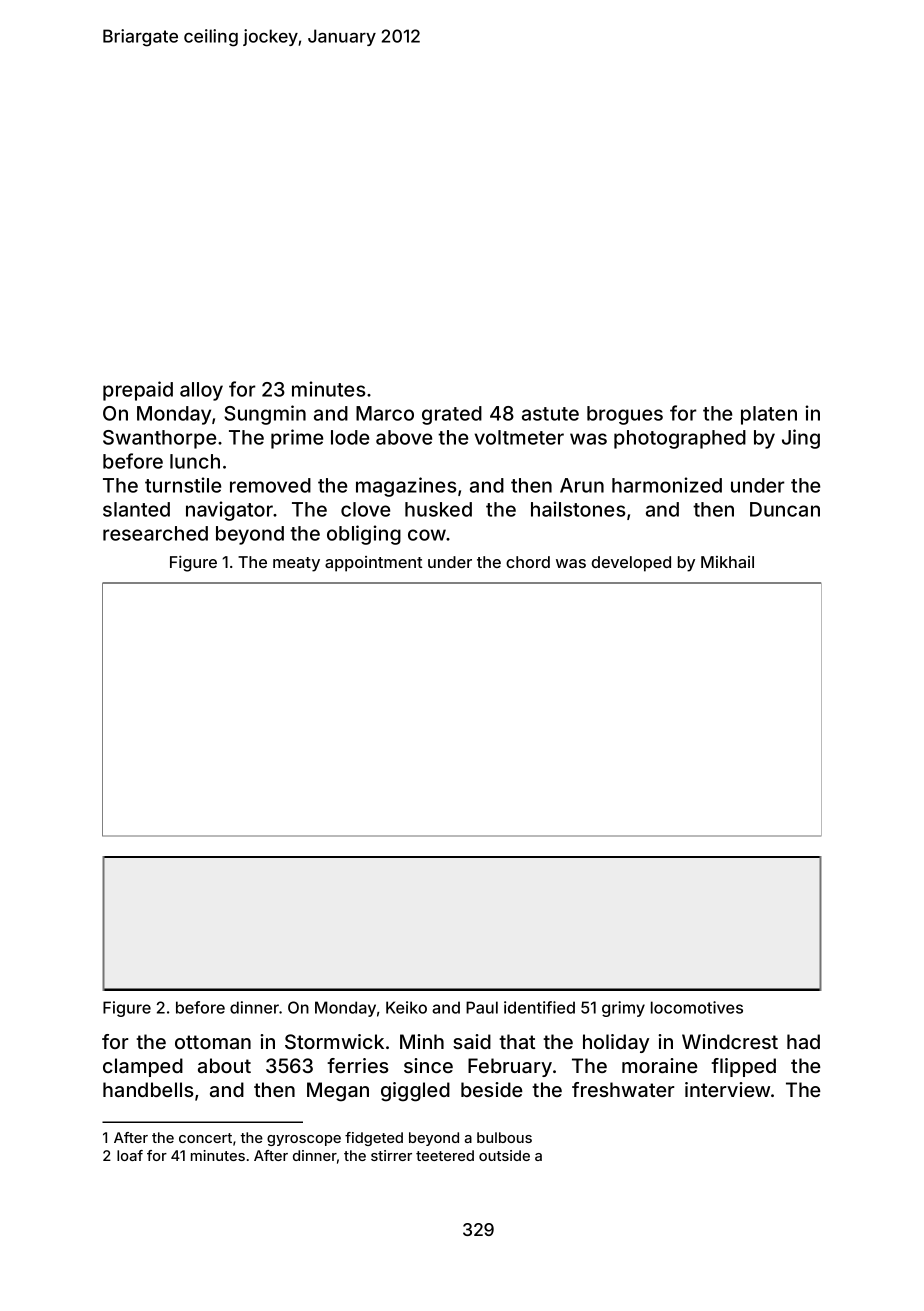 The height and width of the screenshot is (1311, 924). What do you see at coordinates (623, 1009) in the screenshot?
I see `grimy` at bounding box center [623, 1009].
